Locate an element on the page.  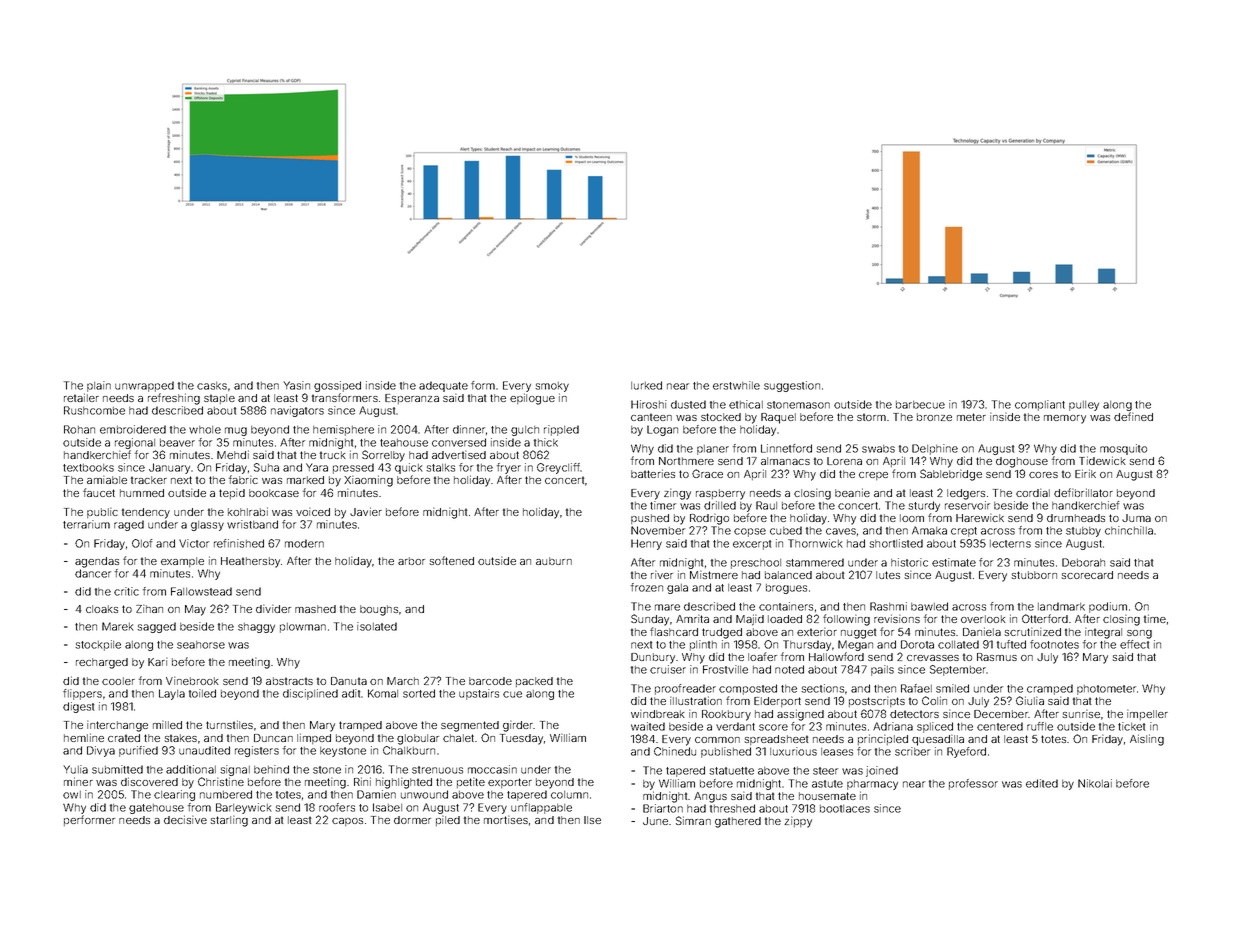
memory is located at coordinates (1065, 419).
